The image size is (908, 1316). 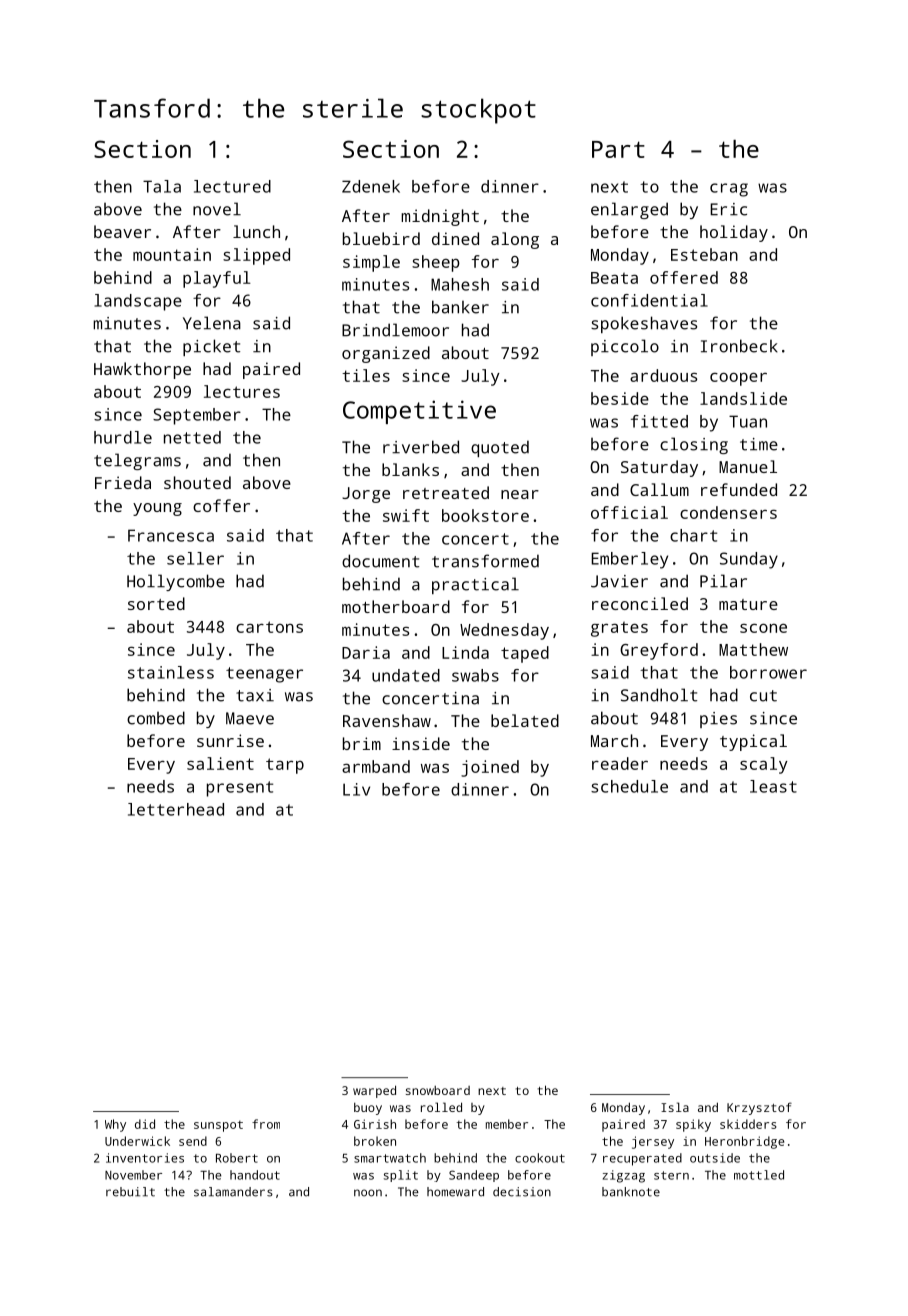 What do you see at coordinates (237, 1158) in the image?
I see `Robert` at bounding box center [237, 1158].
